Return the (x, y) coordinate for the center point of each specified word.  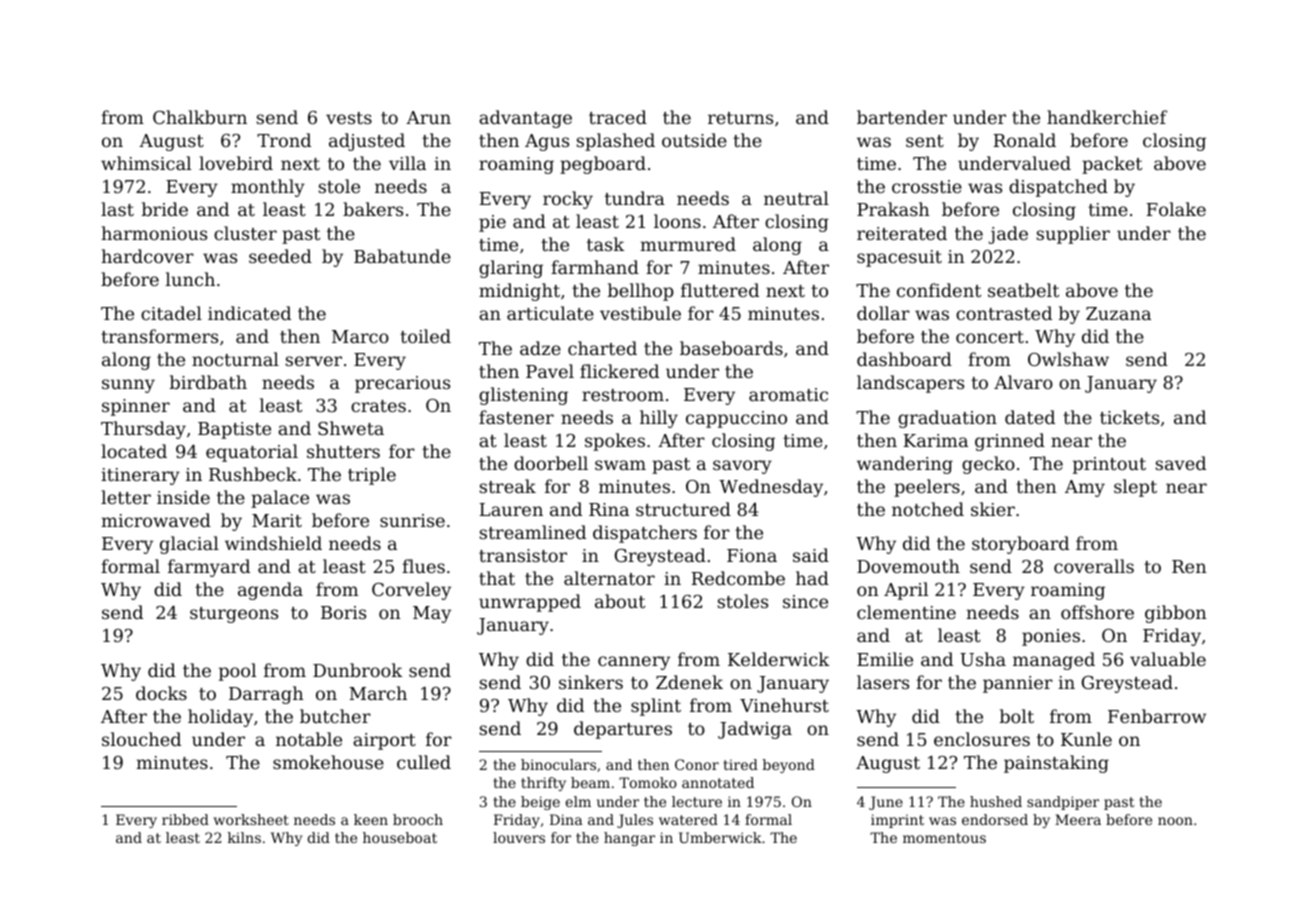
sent (925, 141)
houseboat (400, 837)
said (811, 555)
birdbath (208, 382)
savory (742, 467)
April (906, 591)
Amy (1085, 488)
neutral (796, 198)
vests (349, 118)
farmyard (209, 568)
